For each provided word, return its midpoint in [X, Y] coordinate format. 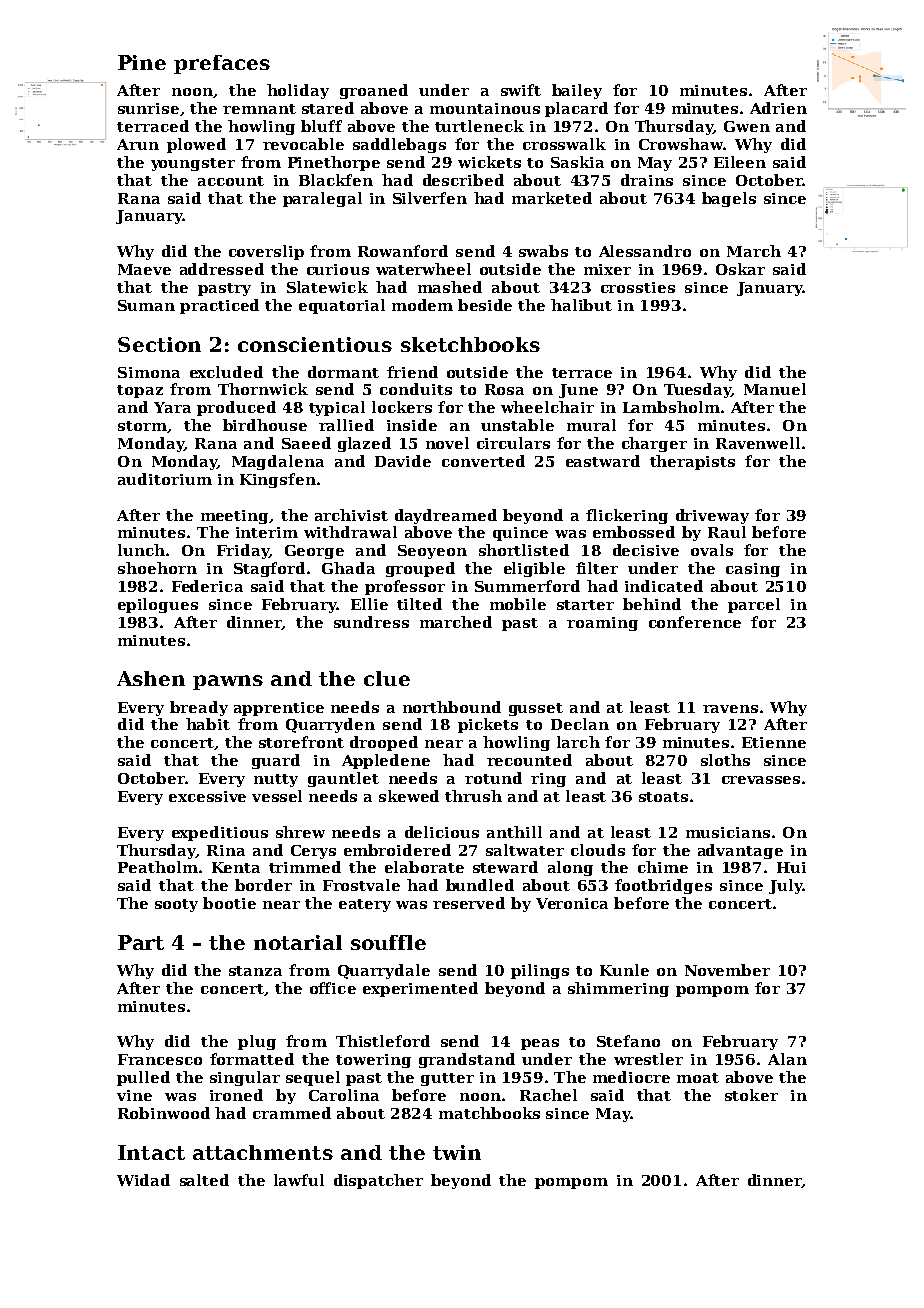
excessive [207, 796]
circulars [513, 443]
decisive [646, 550]
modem [422, 305]
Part [141, 942]
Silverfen [430, 198]
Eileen [740, 162]
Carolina [344, 1095]
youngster [193, 164]
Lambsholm [671, 407]
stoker [751, 1095]
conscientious [315, 344]
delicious [442, 832]
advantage [740, 851]
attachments [263, 1152]
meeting [234, 517]
